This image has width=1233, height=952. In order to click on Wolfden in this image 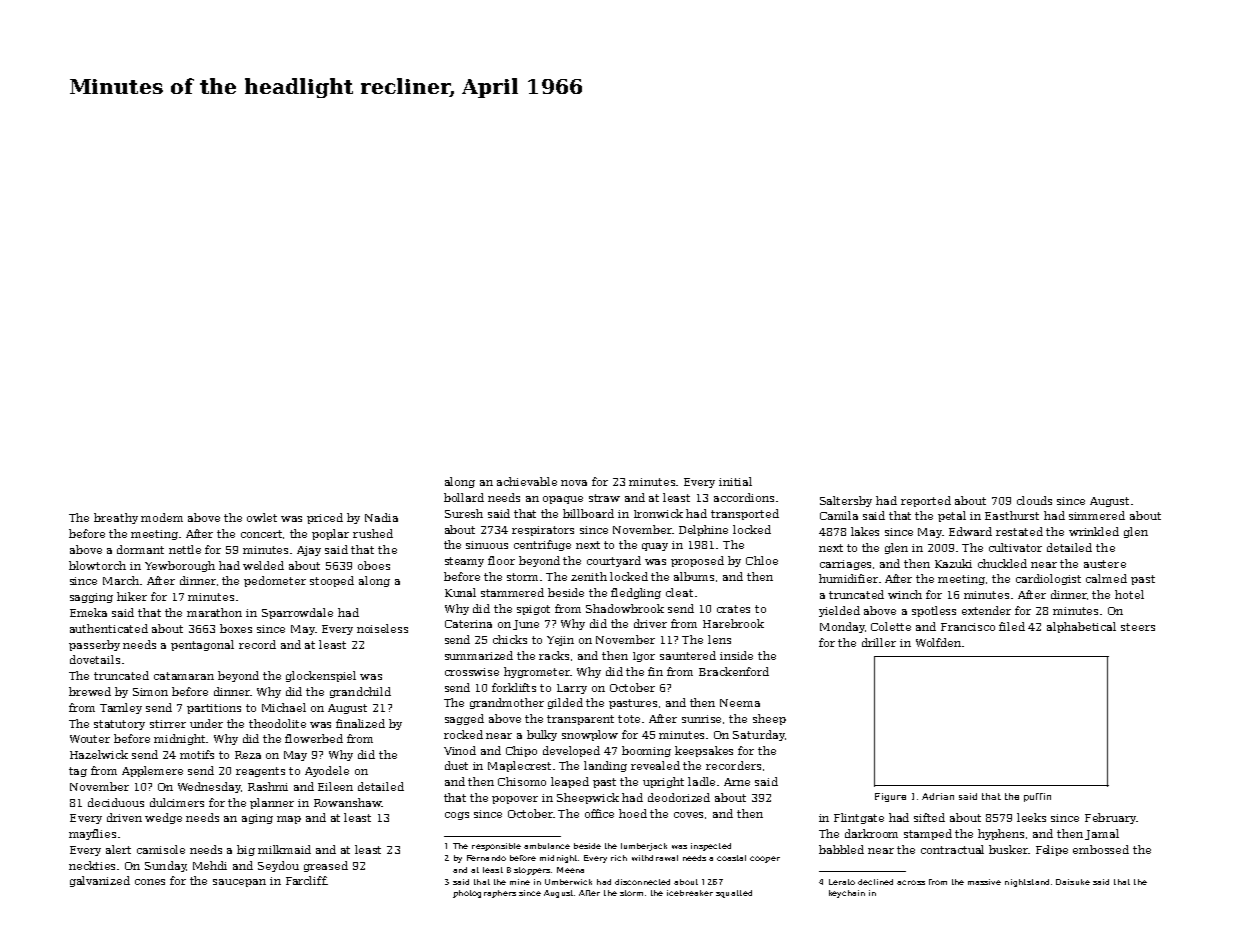, I will do `click(938, 642)`.
